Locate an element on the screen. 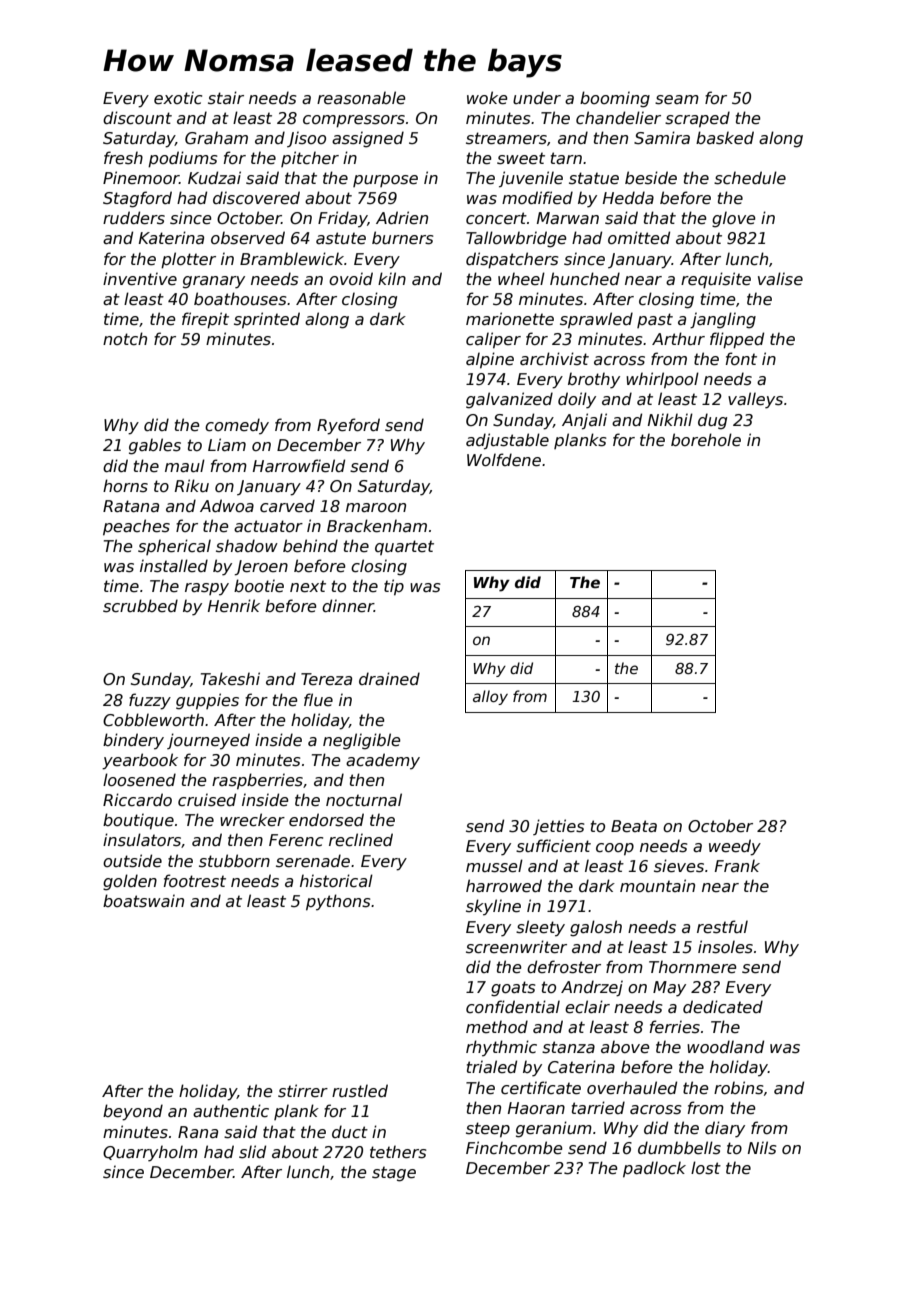  Hedda is located at coordinates (628, 197).
